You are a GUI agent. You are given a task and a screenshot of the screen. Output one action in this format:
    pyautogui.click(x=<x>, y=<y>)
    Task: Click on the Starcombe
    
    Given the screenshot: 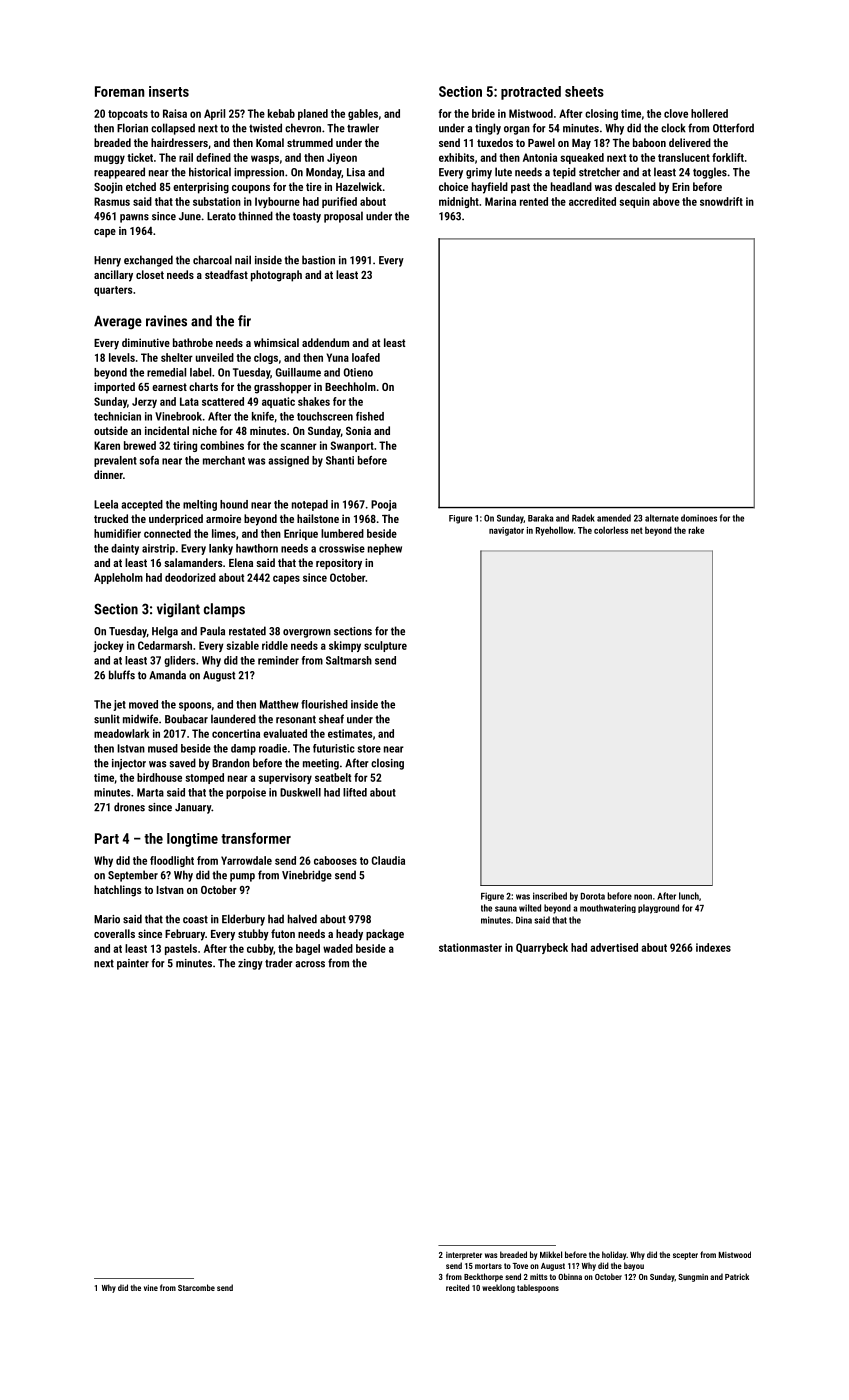 What is the action you would take?
    pyautogui.click(x=196, y=1287)
